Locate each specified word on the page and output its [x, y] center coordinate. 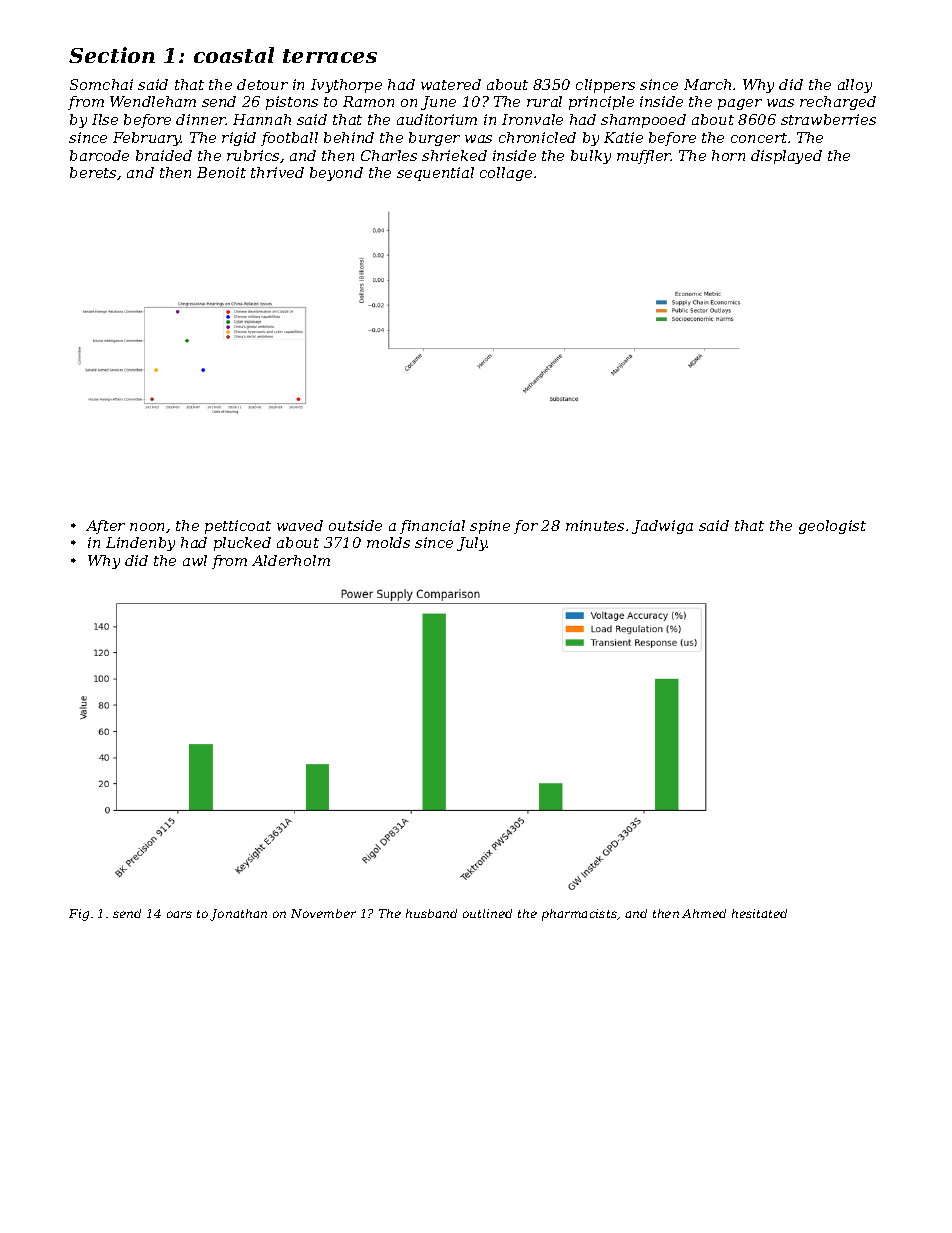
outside [355, 525]
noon [147, 527]
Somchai [101, 84]
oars [179, 914]
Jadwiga [662, 527]
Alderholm [291, 560]
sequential [435, 174]
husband [431, 913]
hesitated [759, 913]
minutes [595, 525]
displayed [786, 157]
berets [93, 172]
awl [195, 560]
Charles [389, 155]
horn [728, 155]
